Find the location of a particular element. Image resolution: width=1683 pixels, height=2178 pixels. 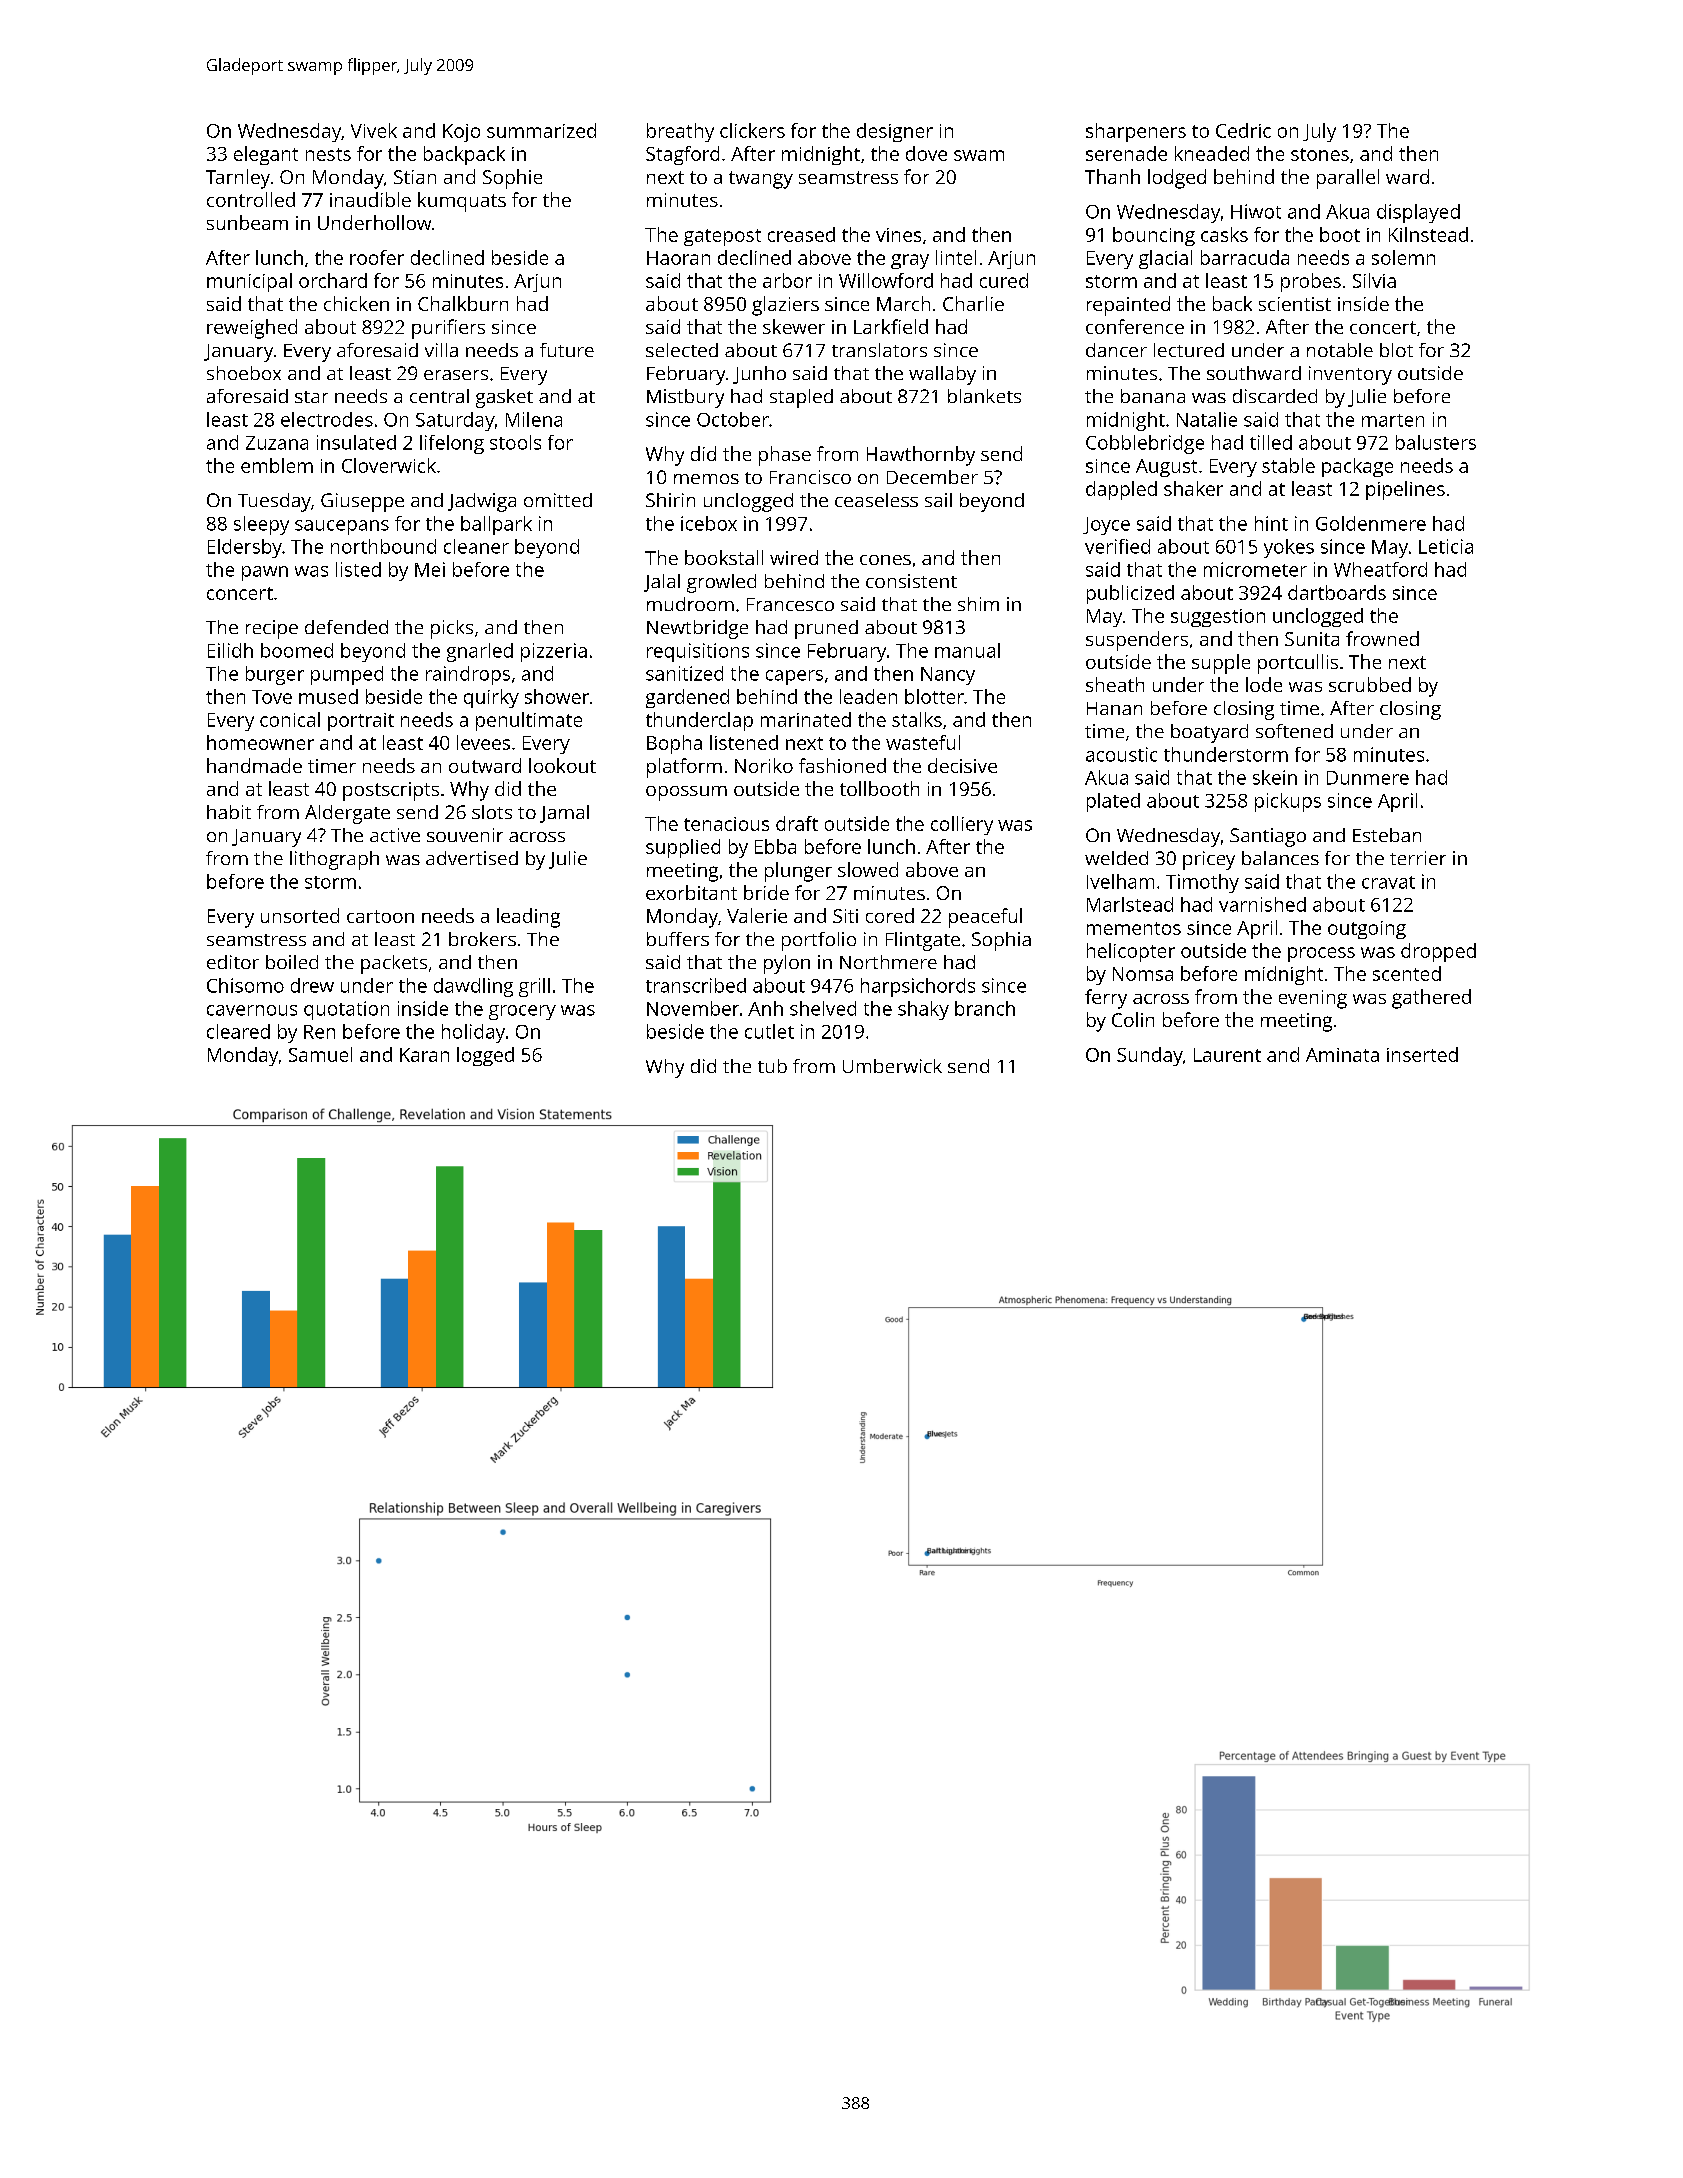

Nancy is located at coordinates (948, 676).
